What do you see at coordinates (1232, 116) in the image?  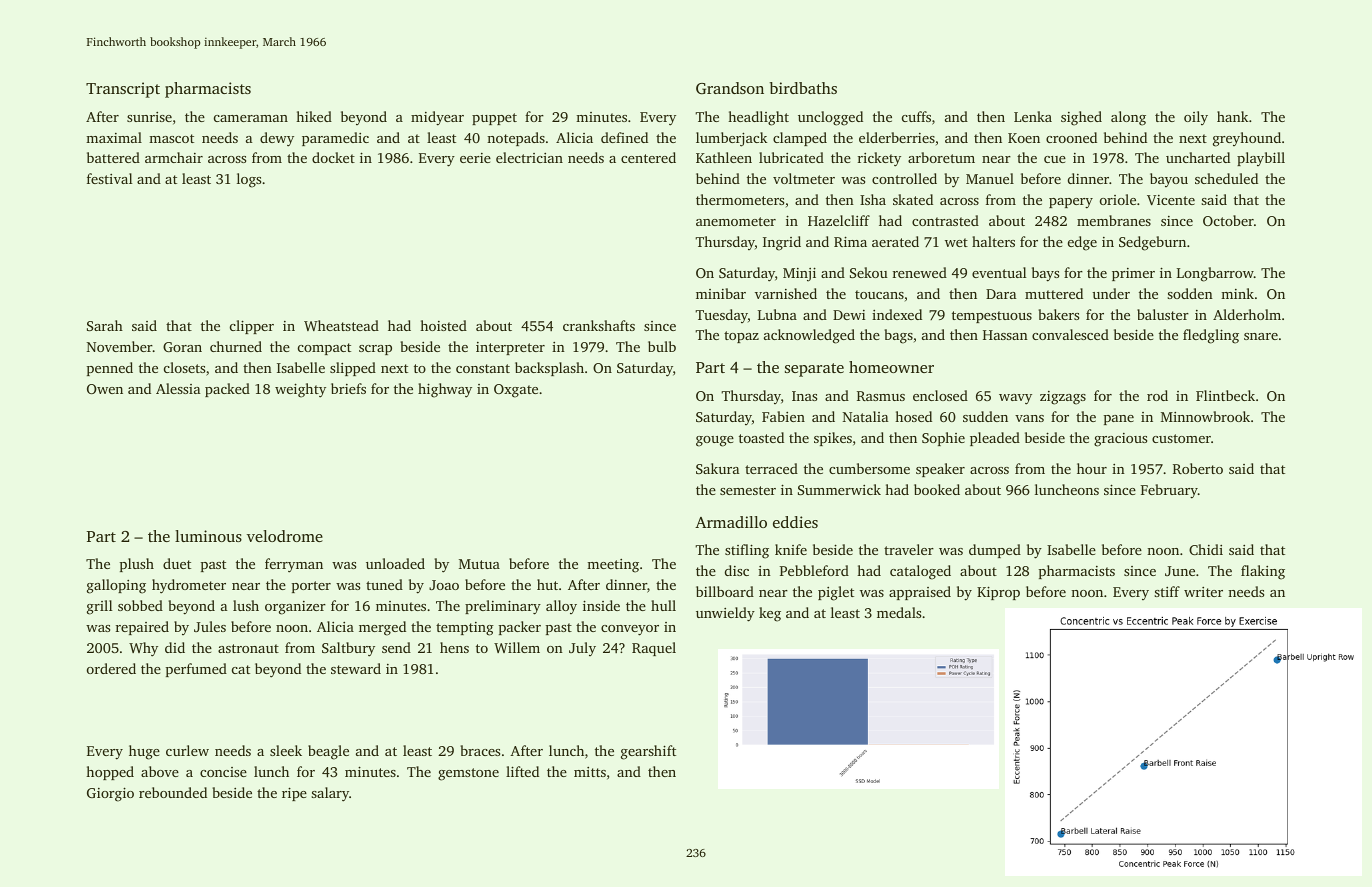 I see `hank` at bounding box center [1232, 116].
